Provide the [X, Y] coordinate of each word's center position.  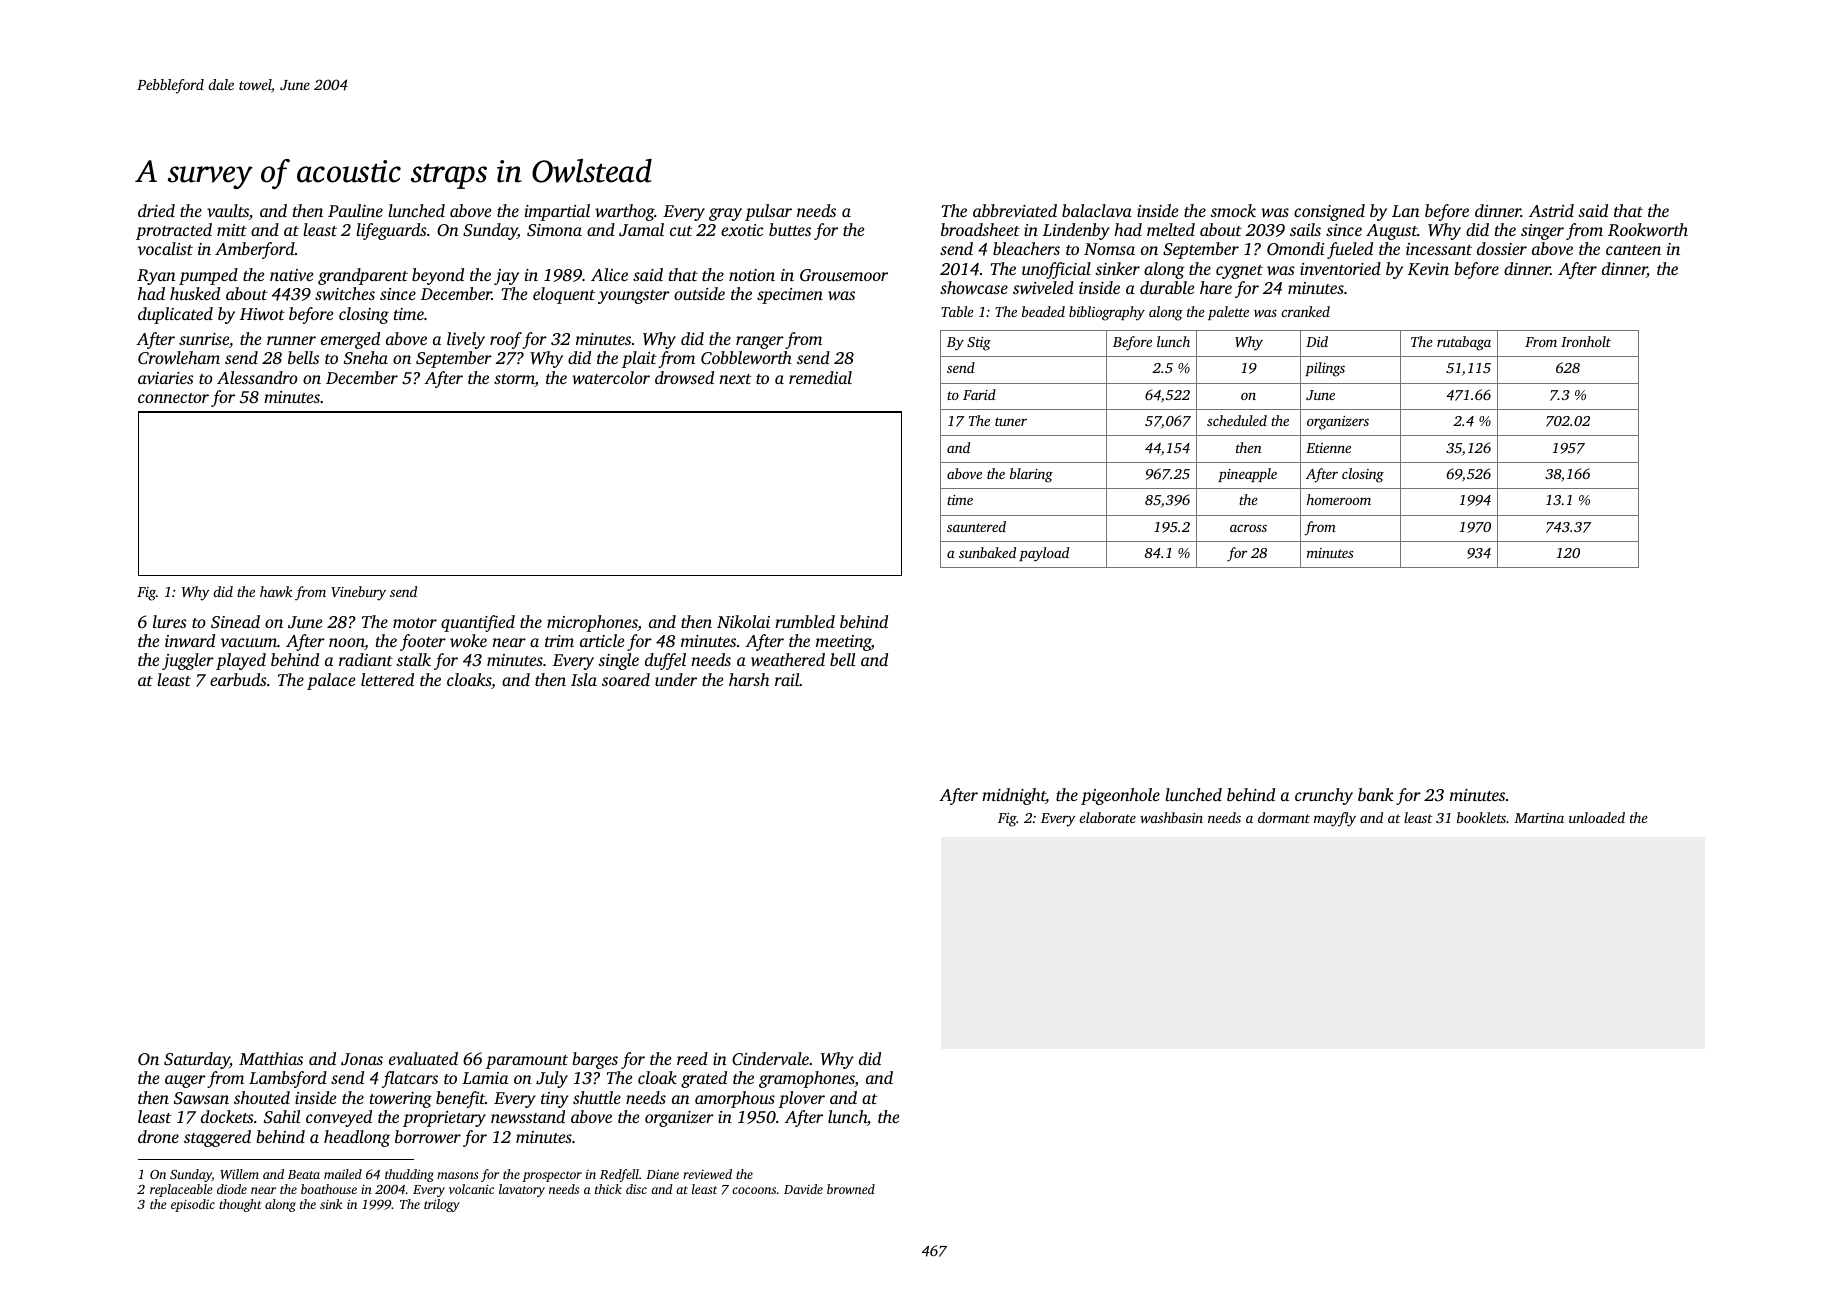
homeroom [1339, 499]
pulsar [768, 212]
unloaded [1597, 817]
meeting [843, 643]
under [676, 679]
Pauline [355, 210]
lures [170, 621]
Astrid [1551, 210]
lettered [387, 679]
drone [158, 1136]
